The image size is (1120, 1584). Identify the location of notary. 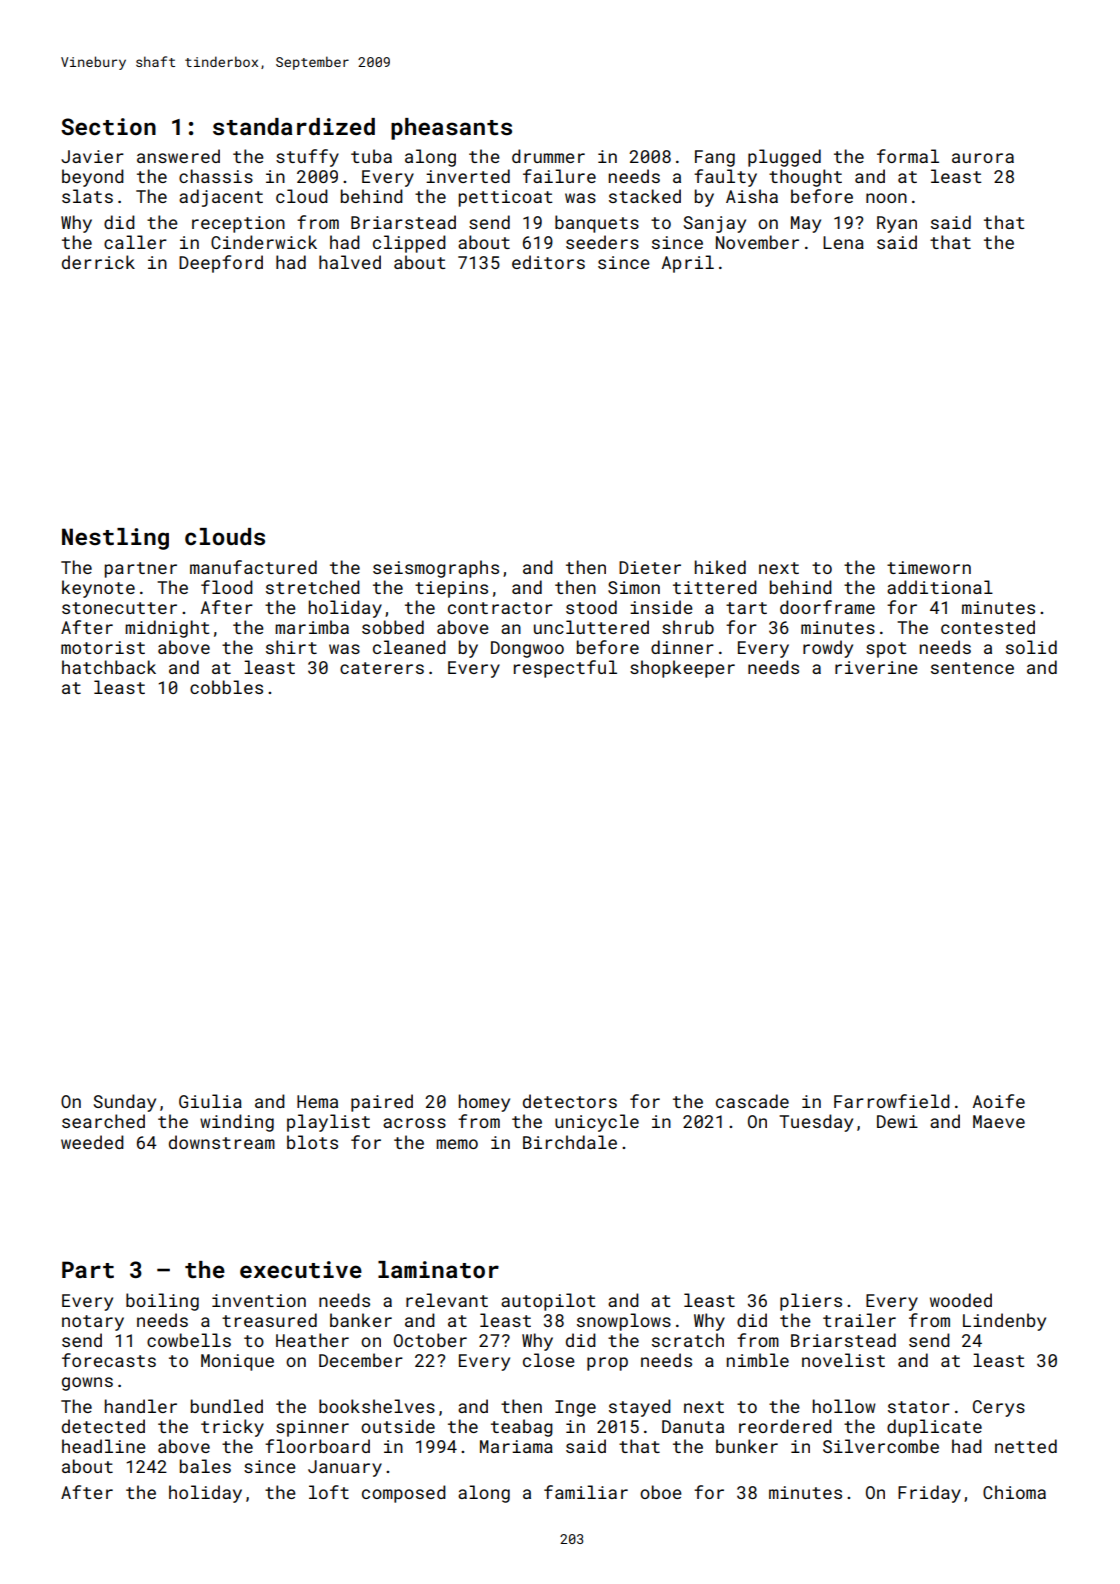
(93, 1323).
